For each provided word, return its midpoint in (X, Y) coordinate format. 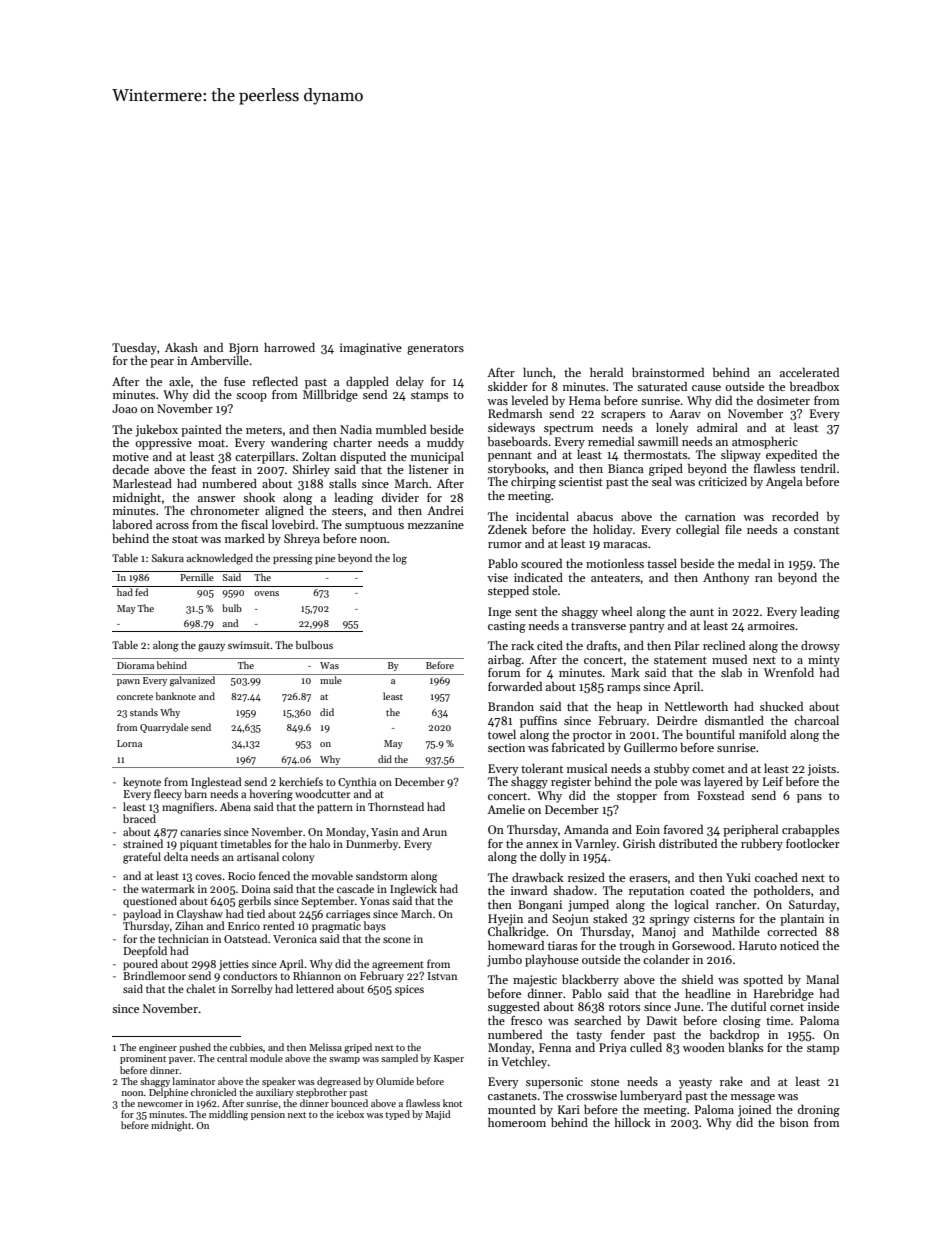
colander (666, 959)
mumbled (401, 429)
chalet (201, 988)
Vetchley (524, 1062)
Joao (124, 408)
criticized (722, 481)
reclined (724, 645)
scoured (541, 563)
